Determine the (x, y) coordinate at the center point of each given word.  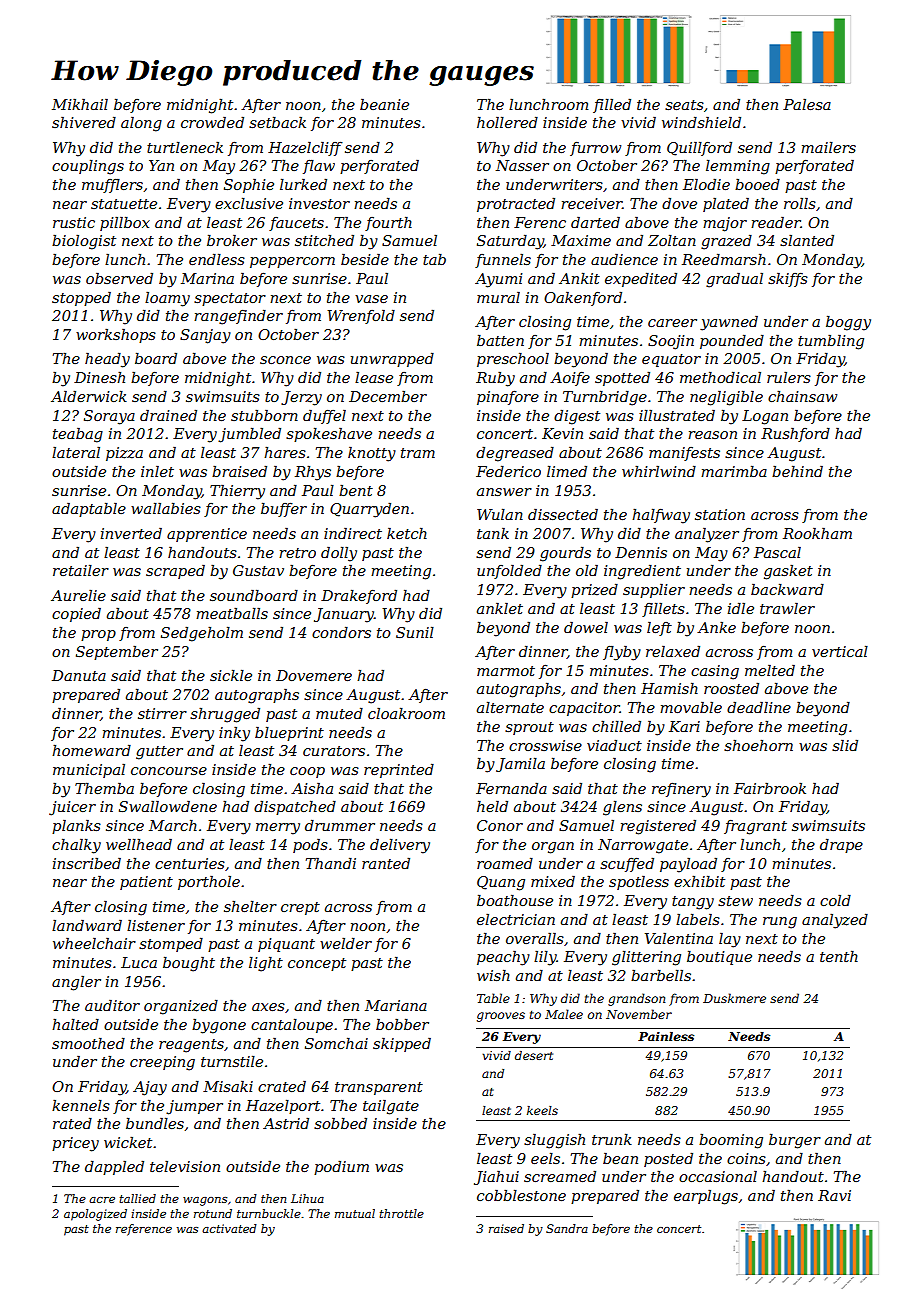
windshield (701, 122)
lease (374, 377)
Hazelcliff (305, 148)
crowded (212, 122)
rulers (789, 377)
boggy (848, 323)
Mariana (396, 1005)
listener (156, 925)
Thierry (237, 492)
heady (107, 360)
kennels (81, 1105)
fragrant (755, 827)
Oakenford (583, 298)
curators (334, 751)
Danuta (79, 675)
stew (735, 901)
